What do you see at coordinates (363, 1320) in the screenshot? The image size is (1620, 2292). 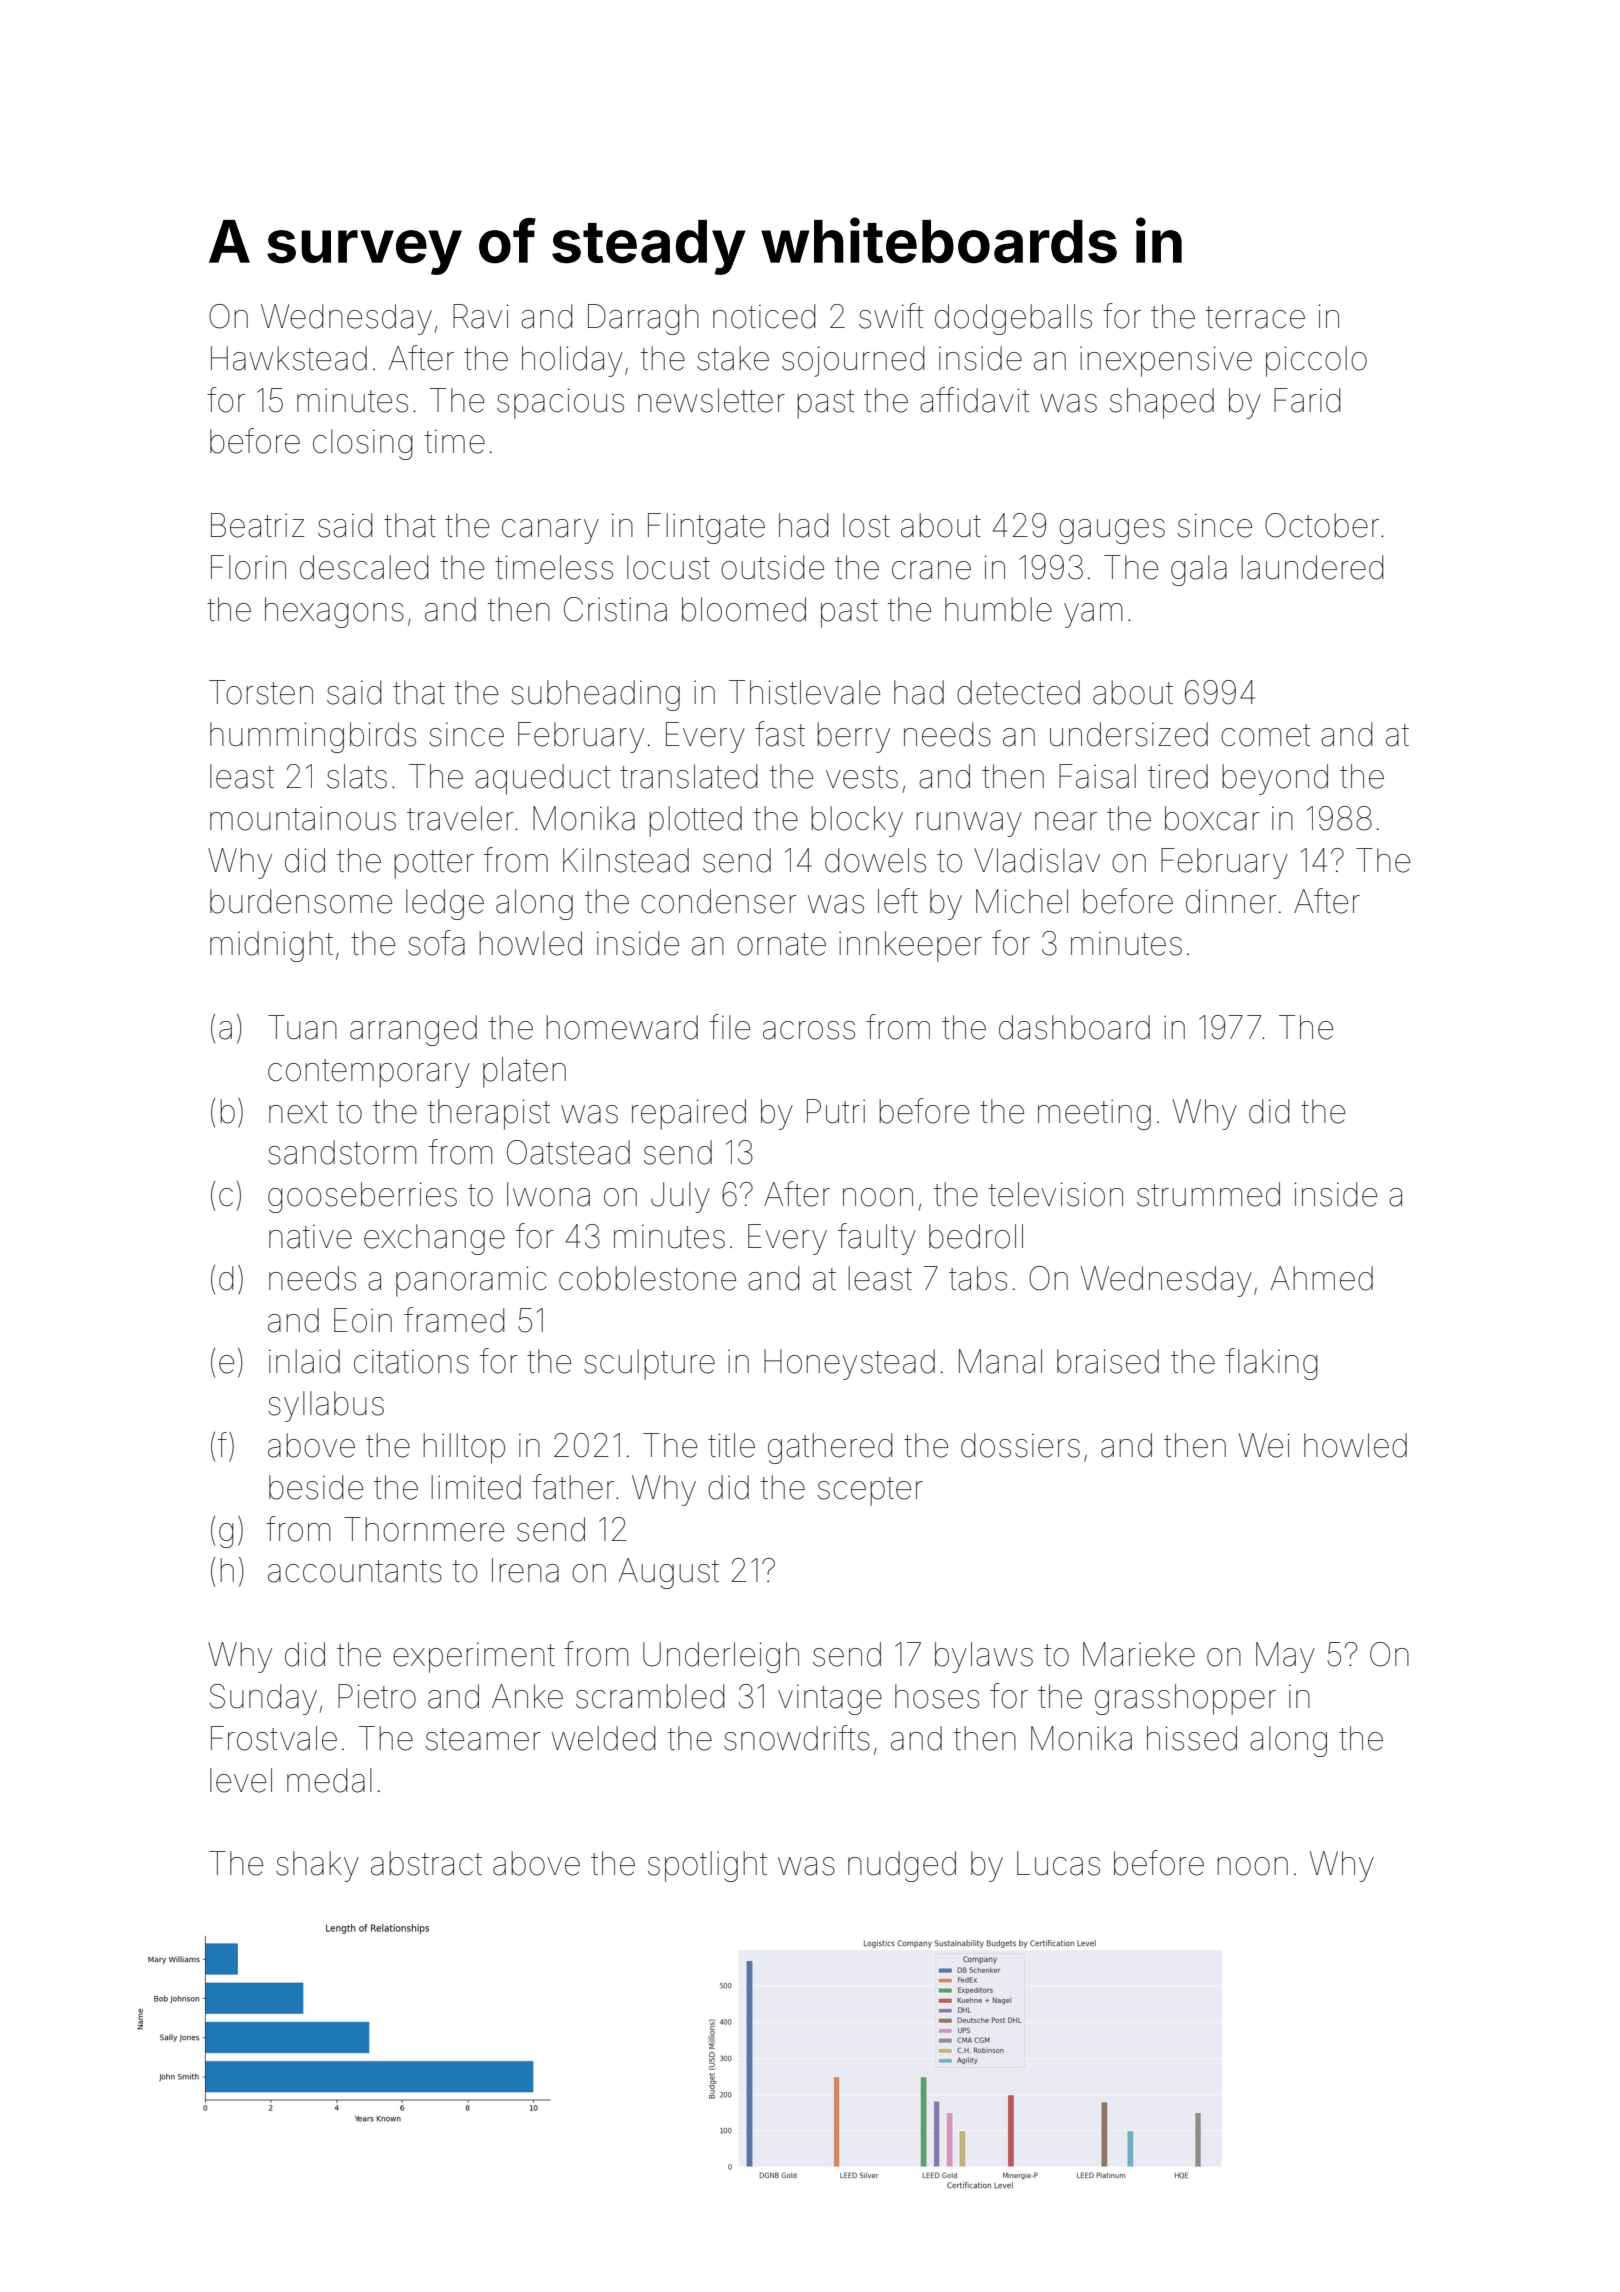 I see `Eoin` at bounding box center [363, 1320].
